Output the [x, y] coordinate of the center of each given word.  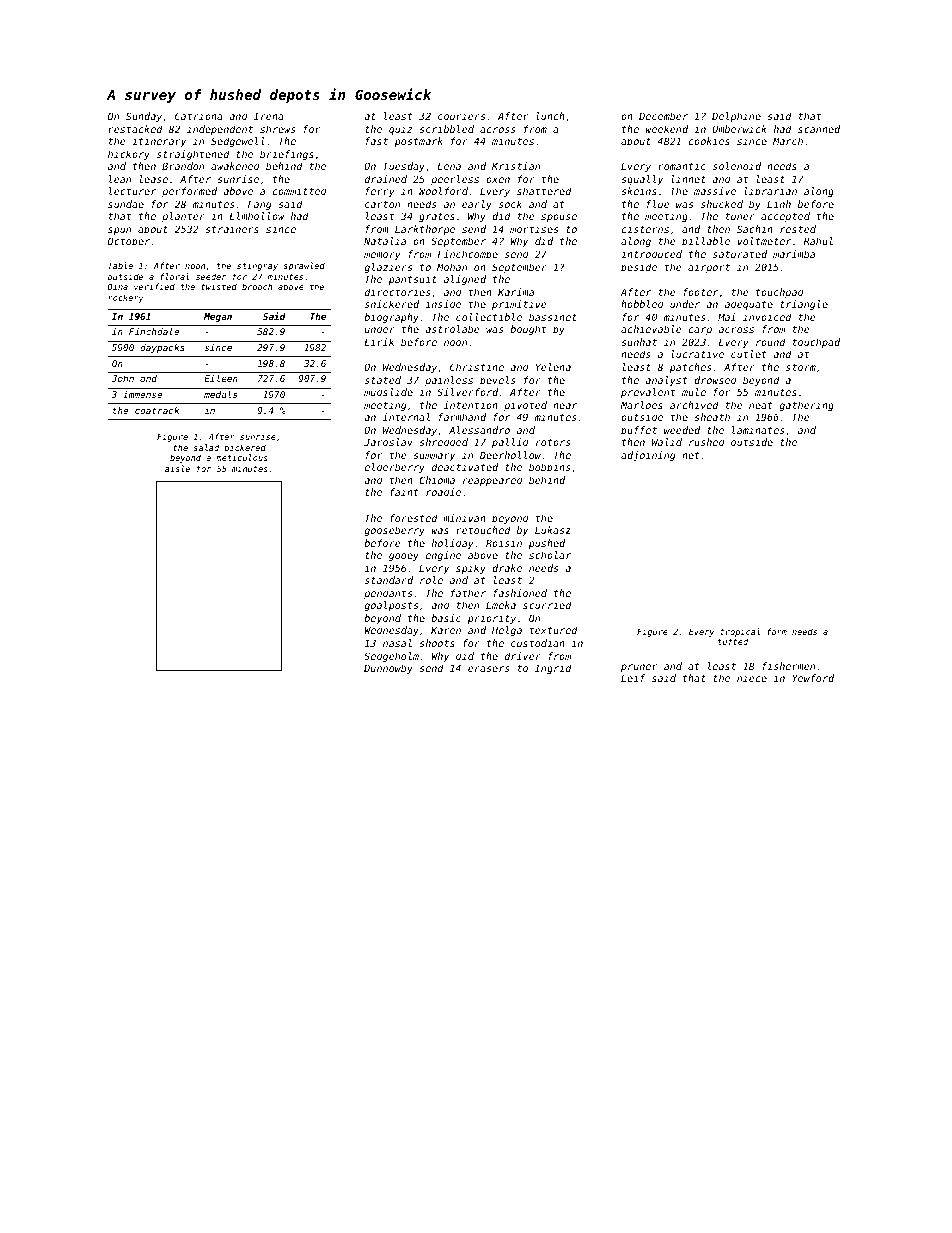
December [663, 116]
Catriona [199, 116]
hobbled [642, 304]
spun [119, 231]
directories [397, 292]
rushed [707, 442]
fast [377, 141]
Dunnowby [388, 669]
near [565, 406]
